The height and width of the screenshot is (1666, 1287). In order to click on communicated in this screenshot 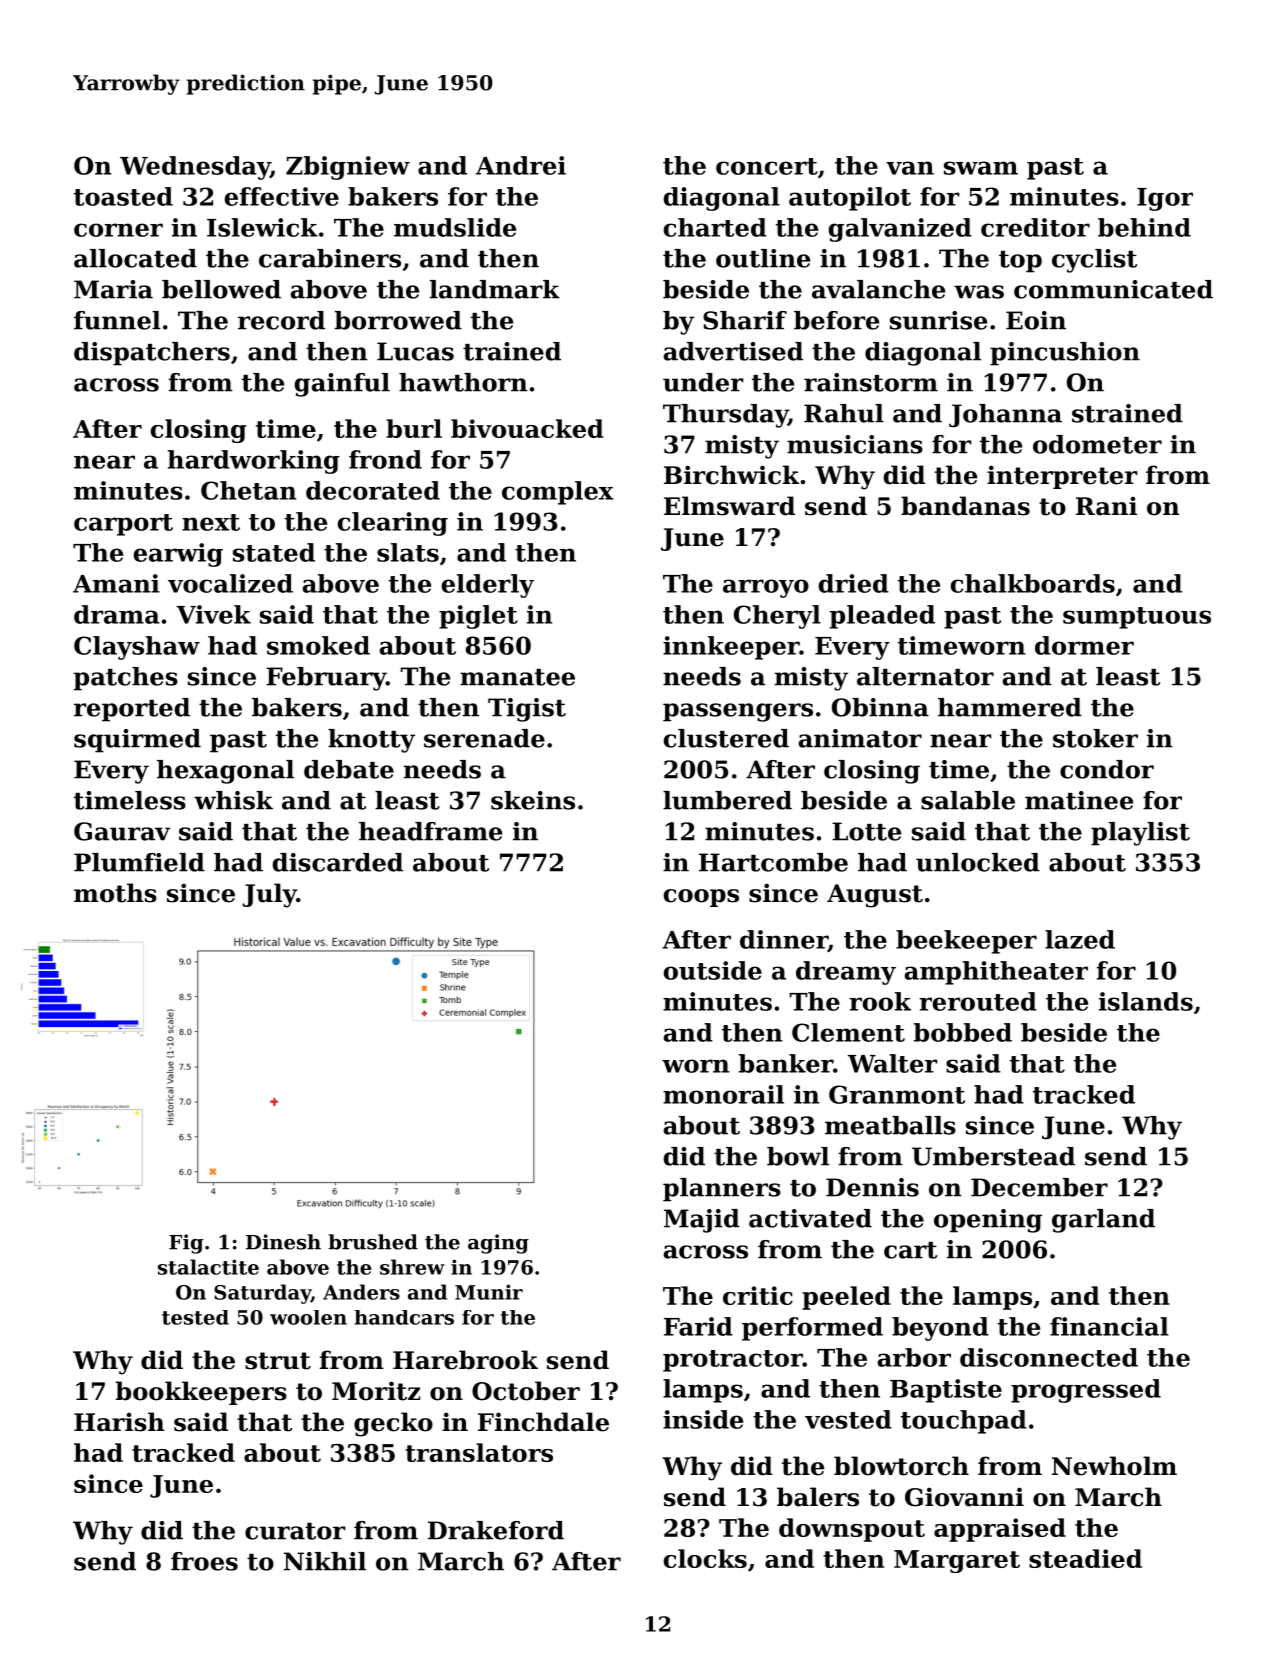, I will do `click(1113, 289)`.
